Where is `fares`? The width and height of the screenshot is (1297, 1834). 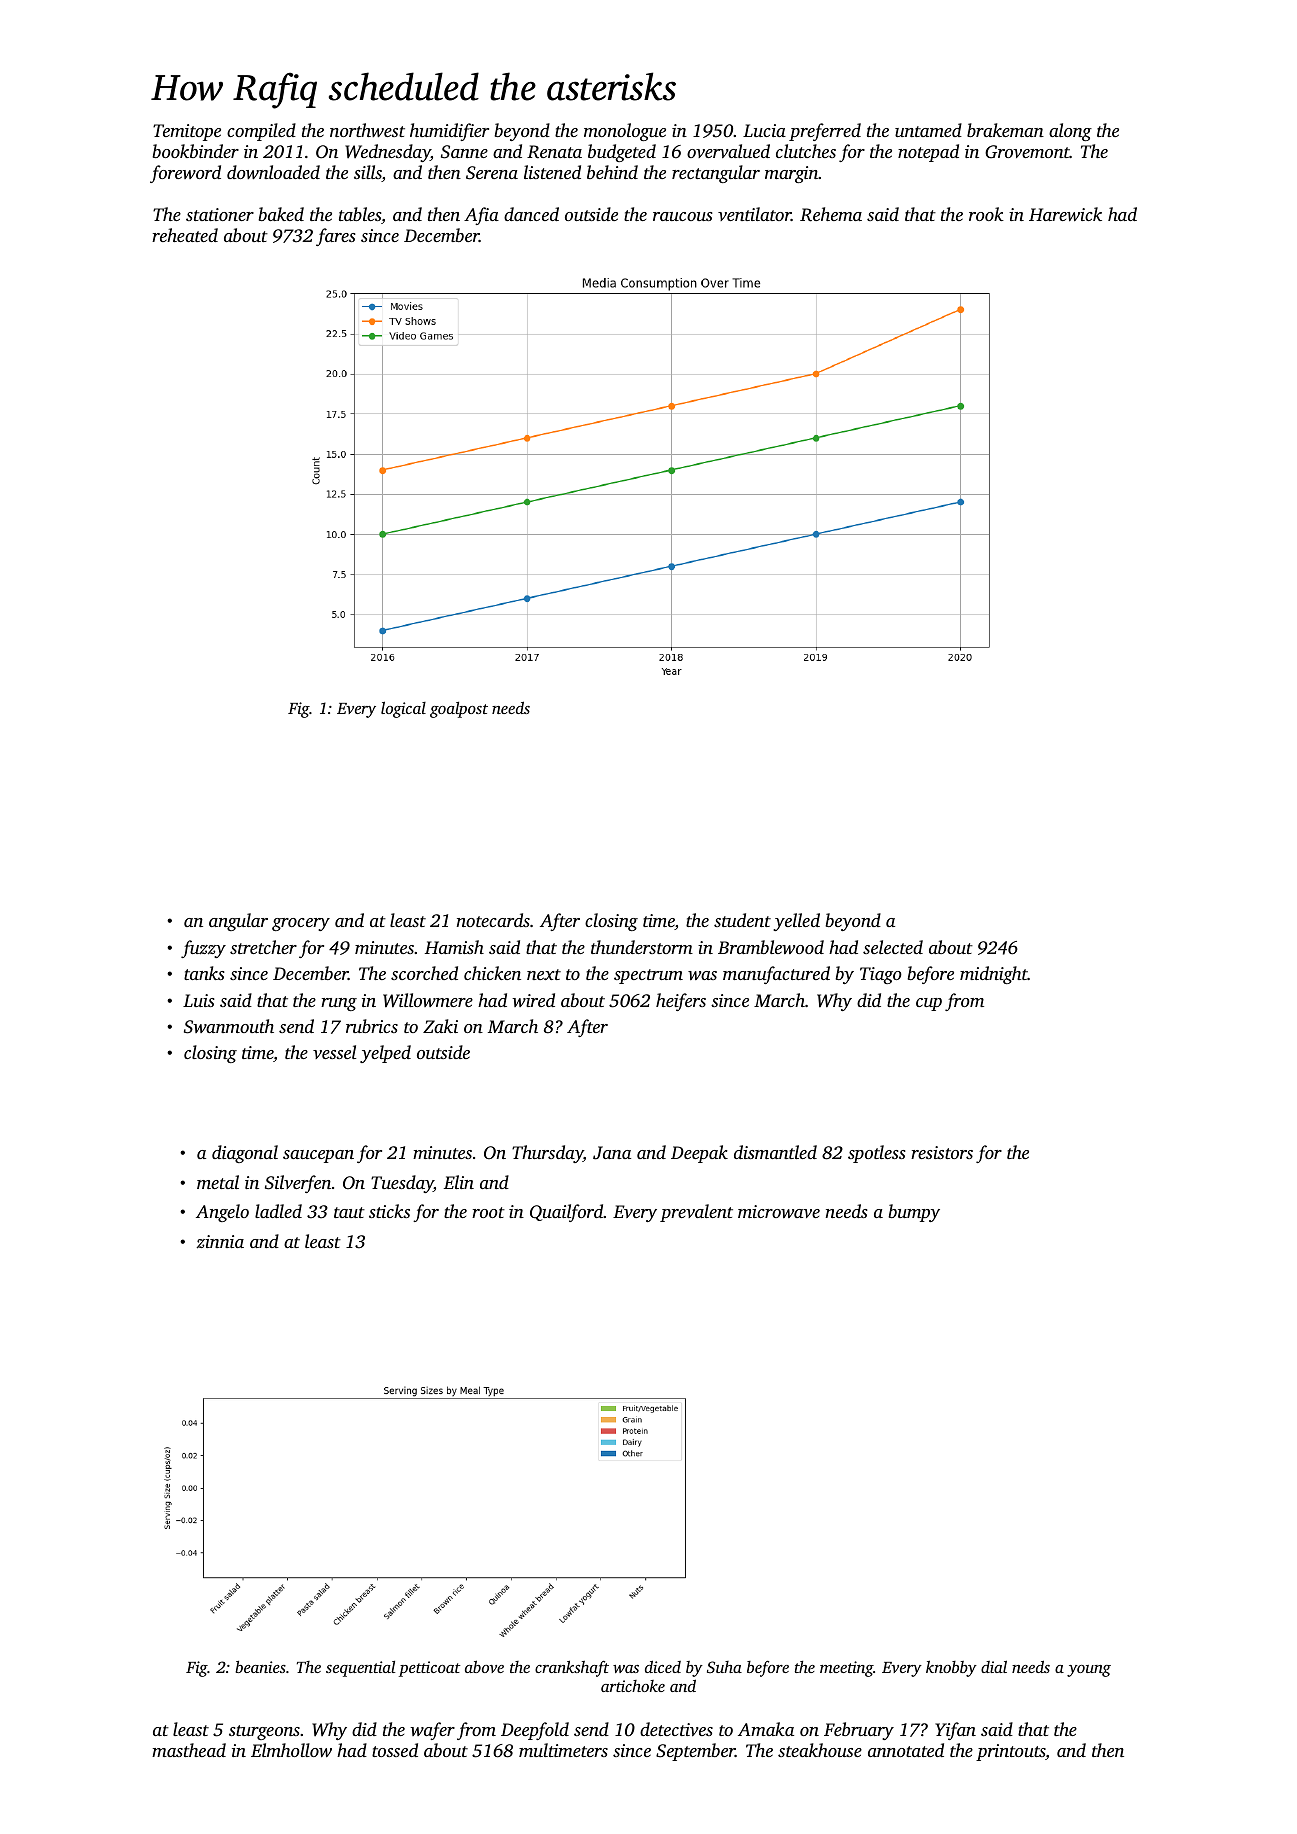 fares is located at coordinates (336, 237).
